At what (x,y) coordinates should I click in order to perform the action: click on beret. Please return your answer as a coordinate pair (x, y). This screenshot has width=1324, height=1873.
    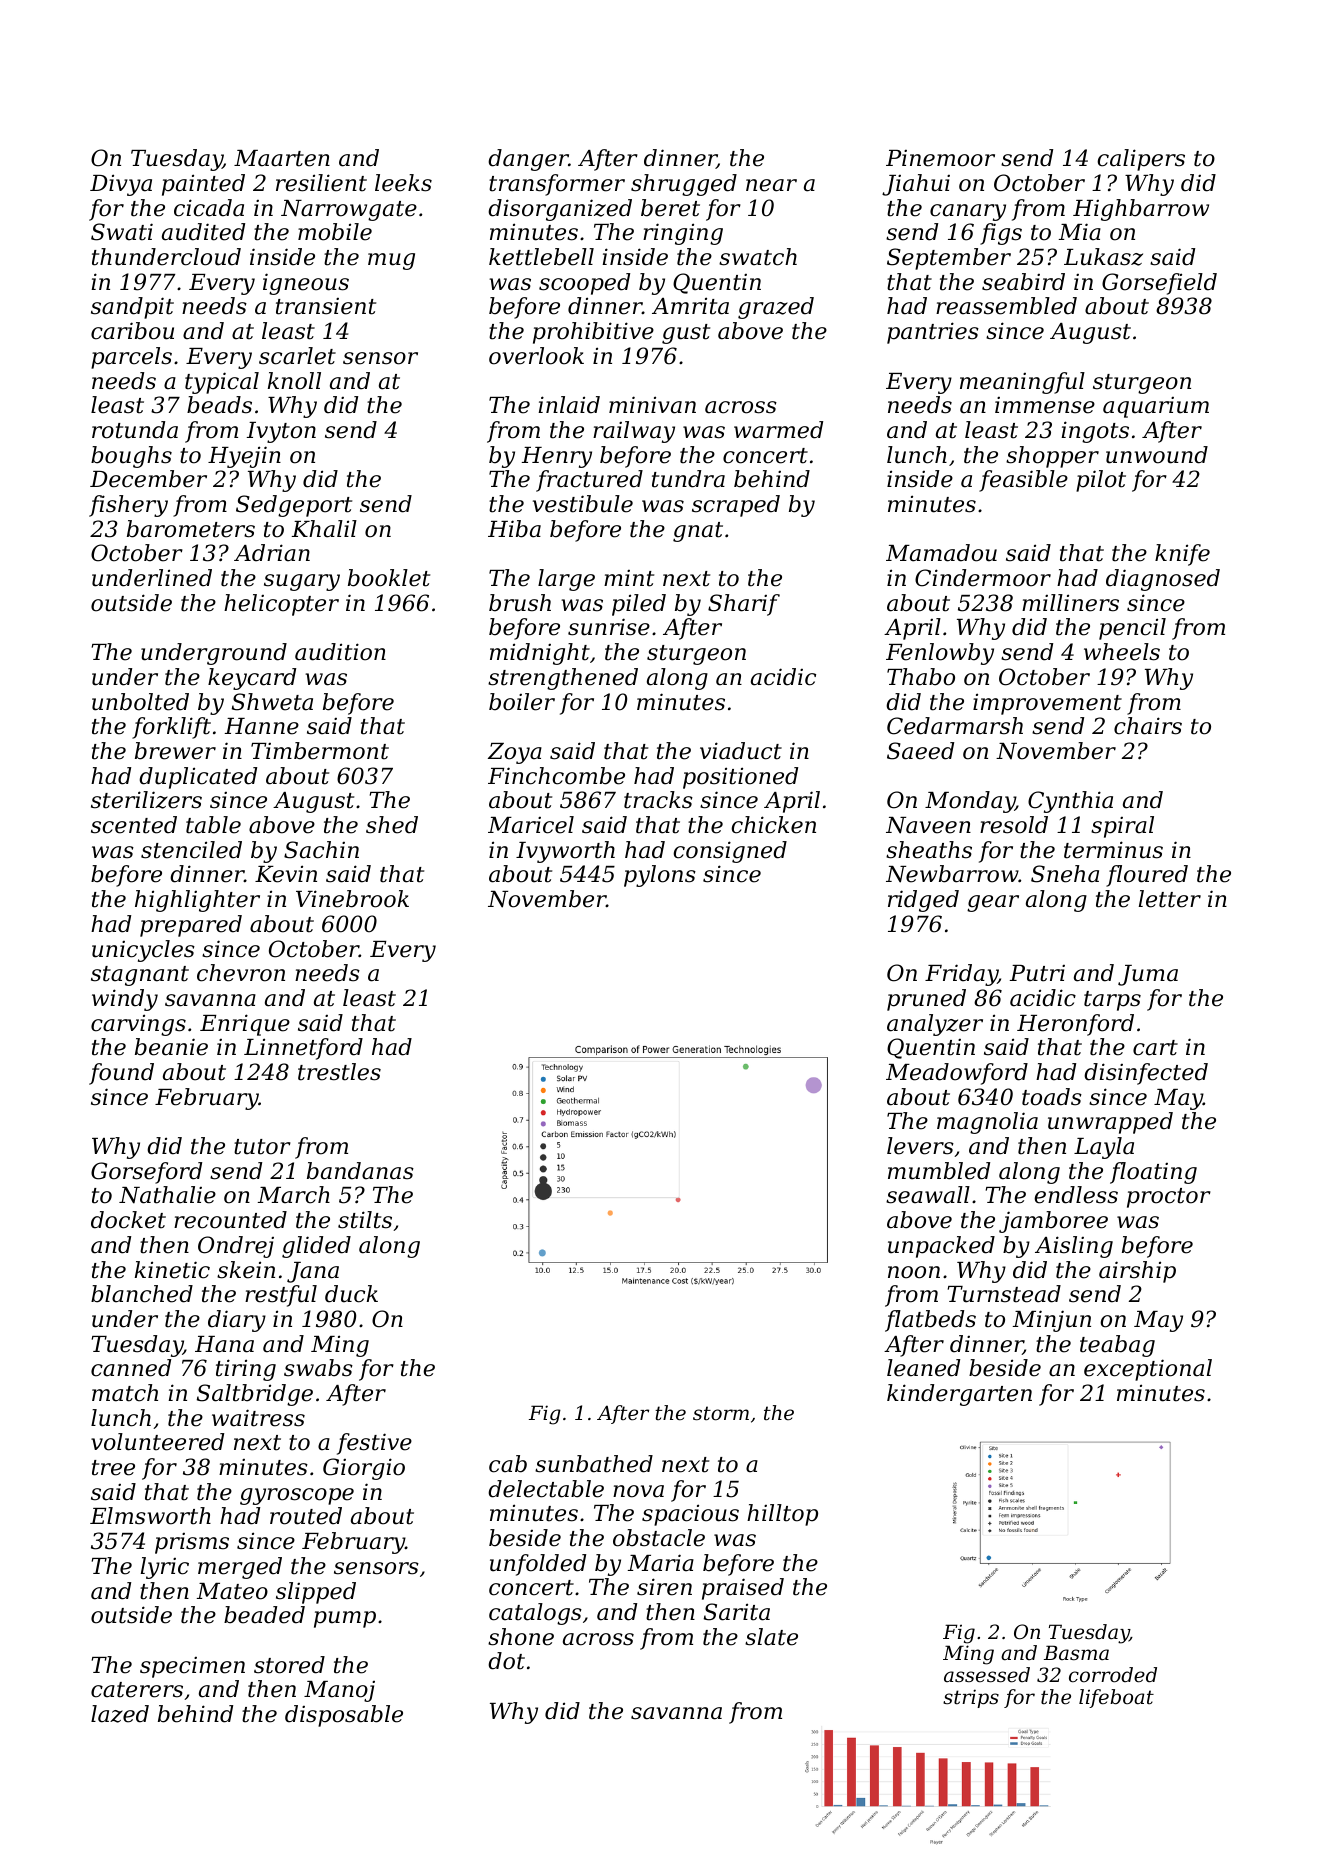
    Looking at the image, I should click on (670, 208).
